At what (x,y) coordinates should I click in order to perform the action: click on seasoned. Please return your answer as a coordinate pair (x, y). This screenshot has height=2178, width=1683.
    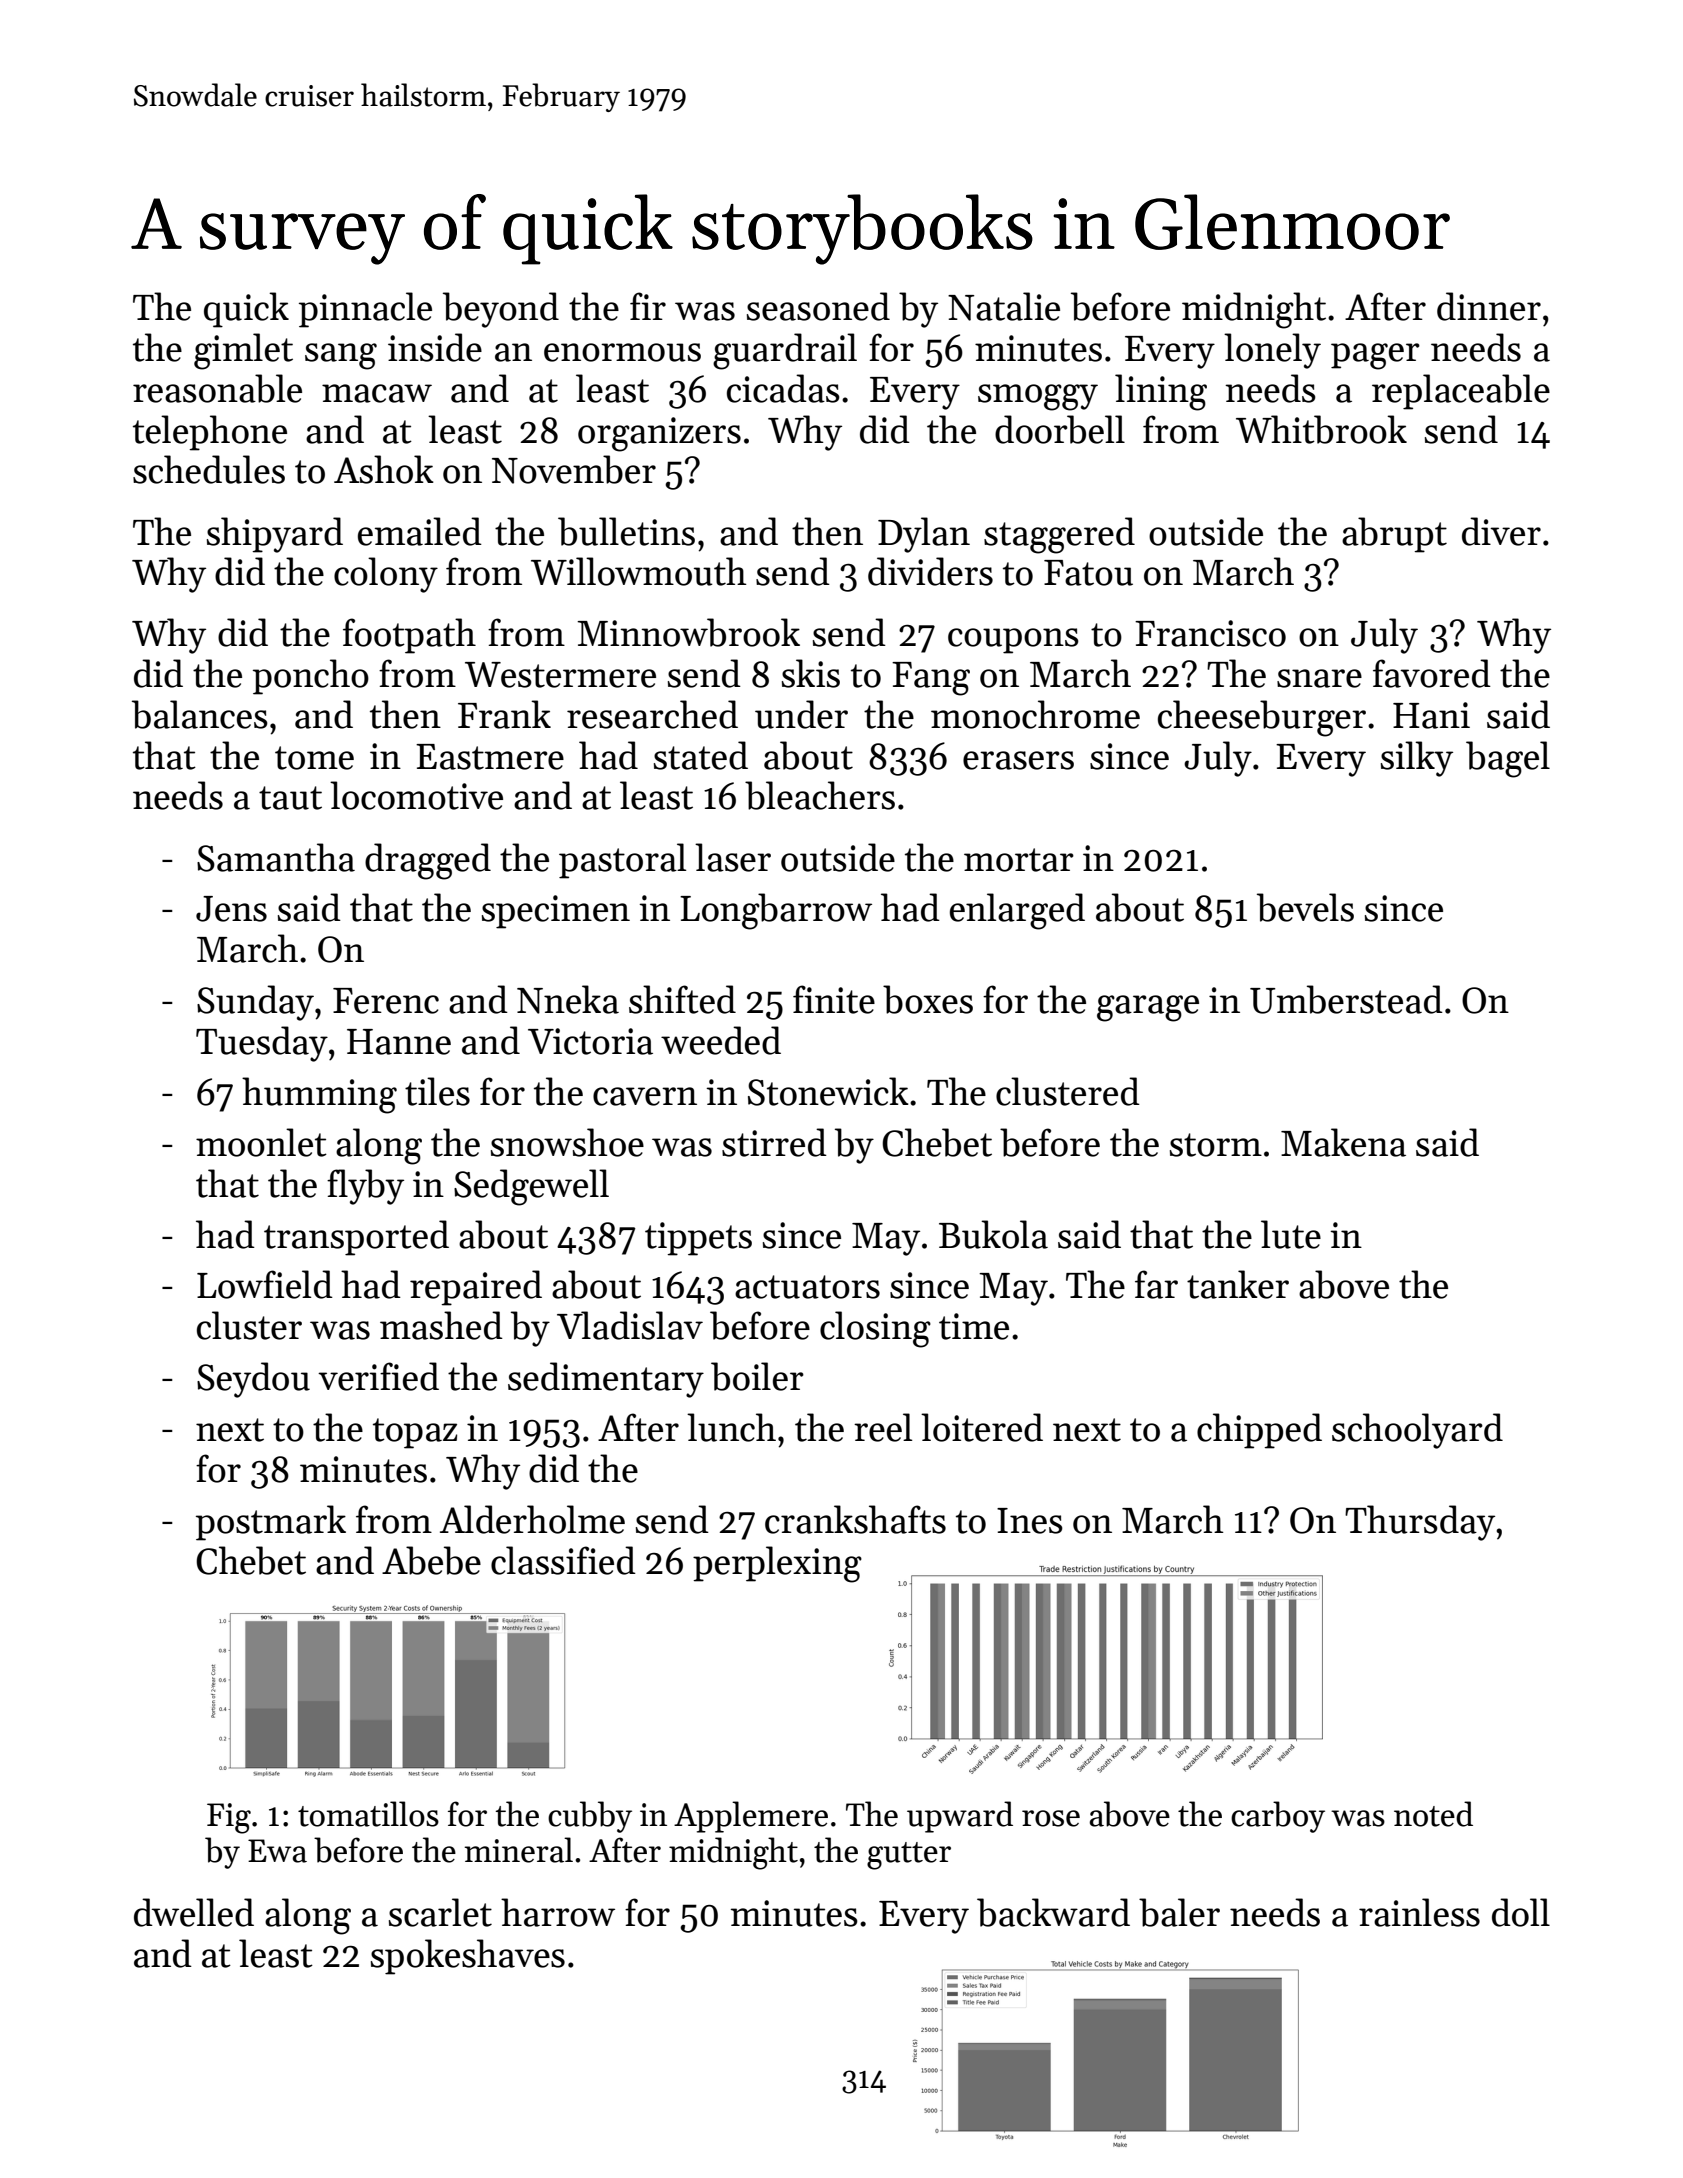
    Looking at the image, I should click on (818, 306).
